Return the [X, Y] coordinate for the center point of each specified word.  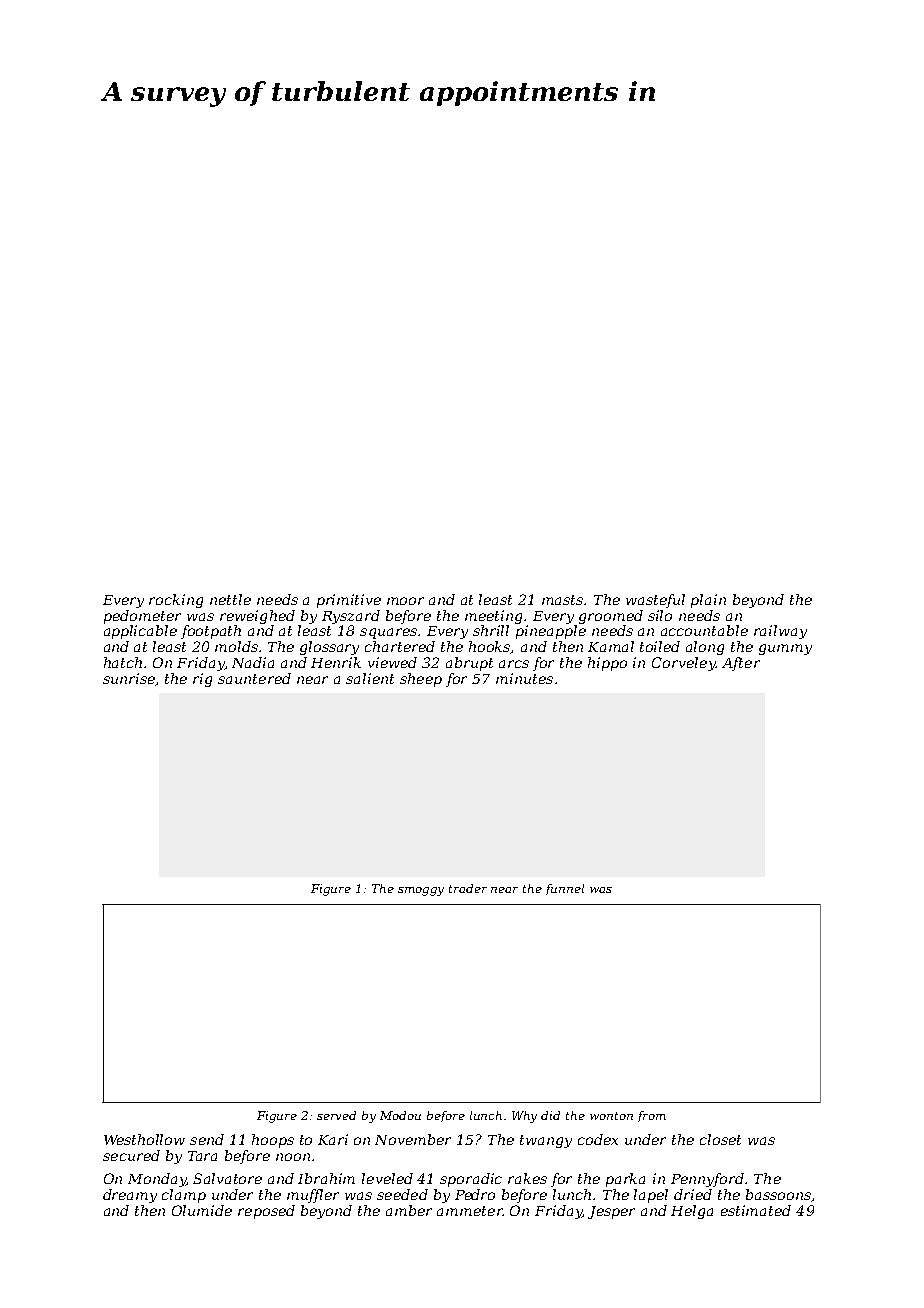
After [741, 664]
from [652, 1116]
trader [468, 888]
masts [563, 600]
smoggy [421, 891]
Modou [400, 1115]
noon [293, 1157]
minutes [524, 678]
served [336, 1115]
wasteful [655, 601]
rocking [176, 601]
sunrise [129, 679]
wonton [611, 1116]
